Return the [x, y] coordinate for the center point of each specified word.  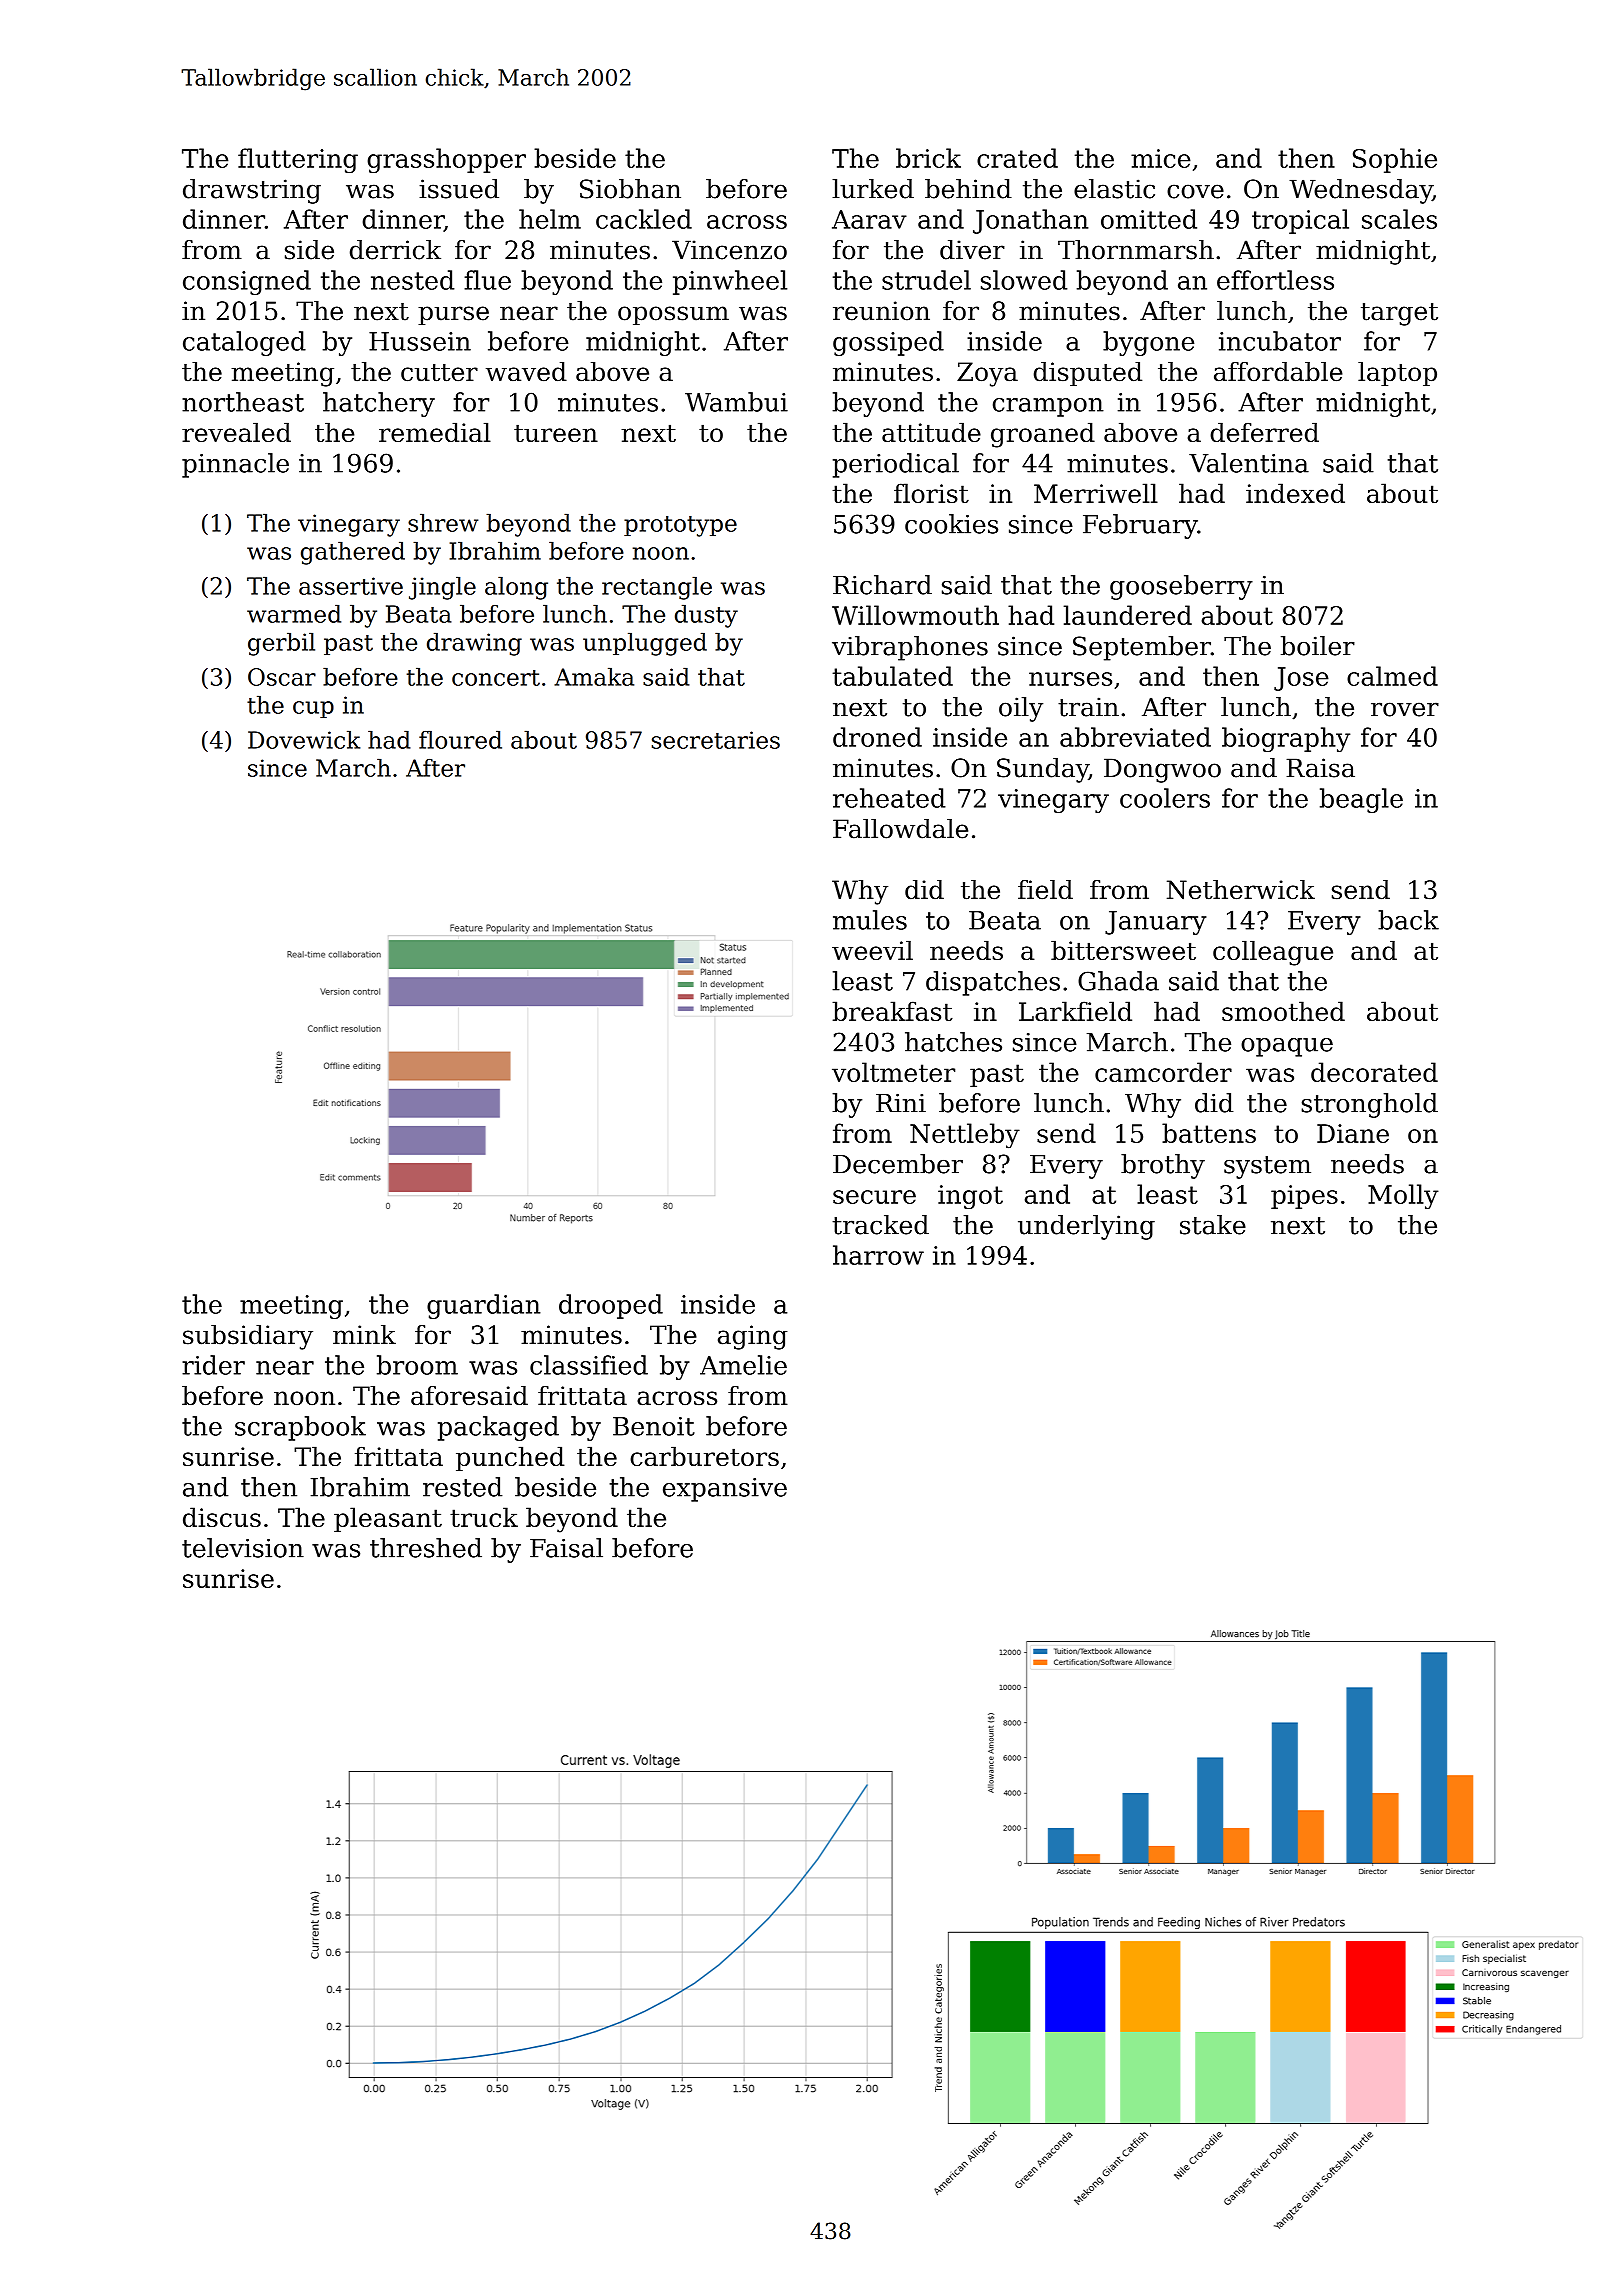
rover [1405, 709]
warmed [294, 613]
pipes [1304, 1197]
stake [1213, 1225]
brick [928, 158]
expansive [725, 1490]
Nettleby [965, 1136]
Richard [882, 585]
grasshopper [446, 160]
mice [1161, 158]
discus [222, 1517]
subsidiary [248, 1337]
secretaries [716, 740]
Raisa [1320, 768]
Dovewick [304, 739]
